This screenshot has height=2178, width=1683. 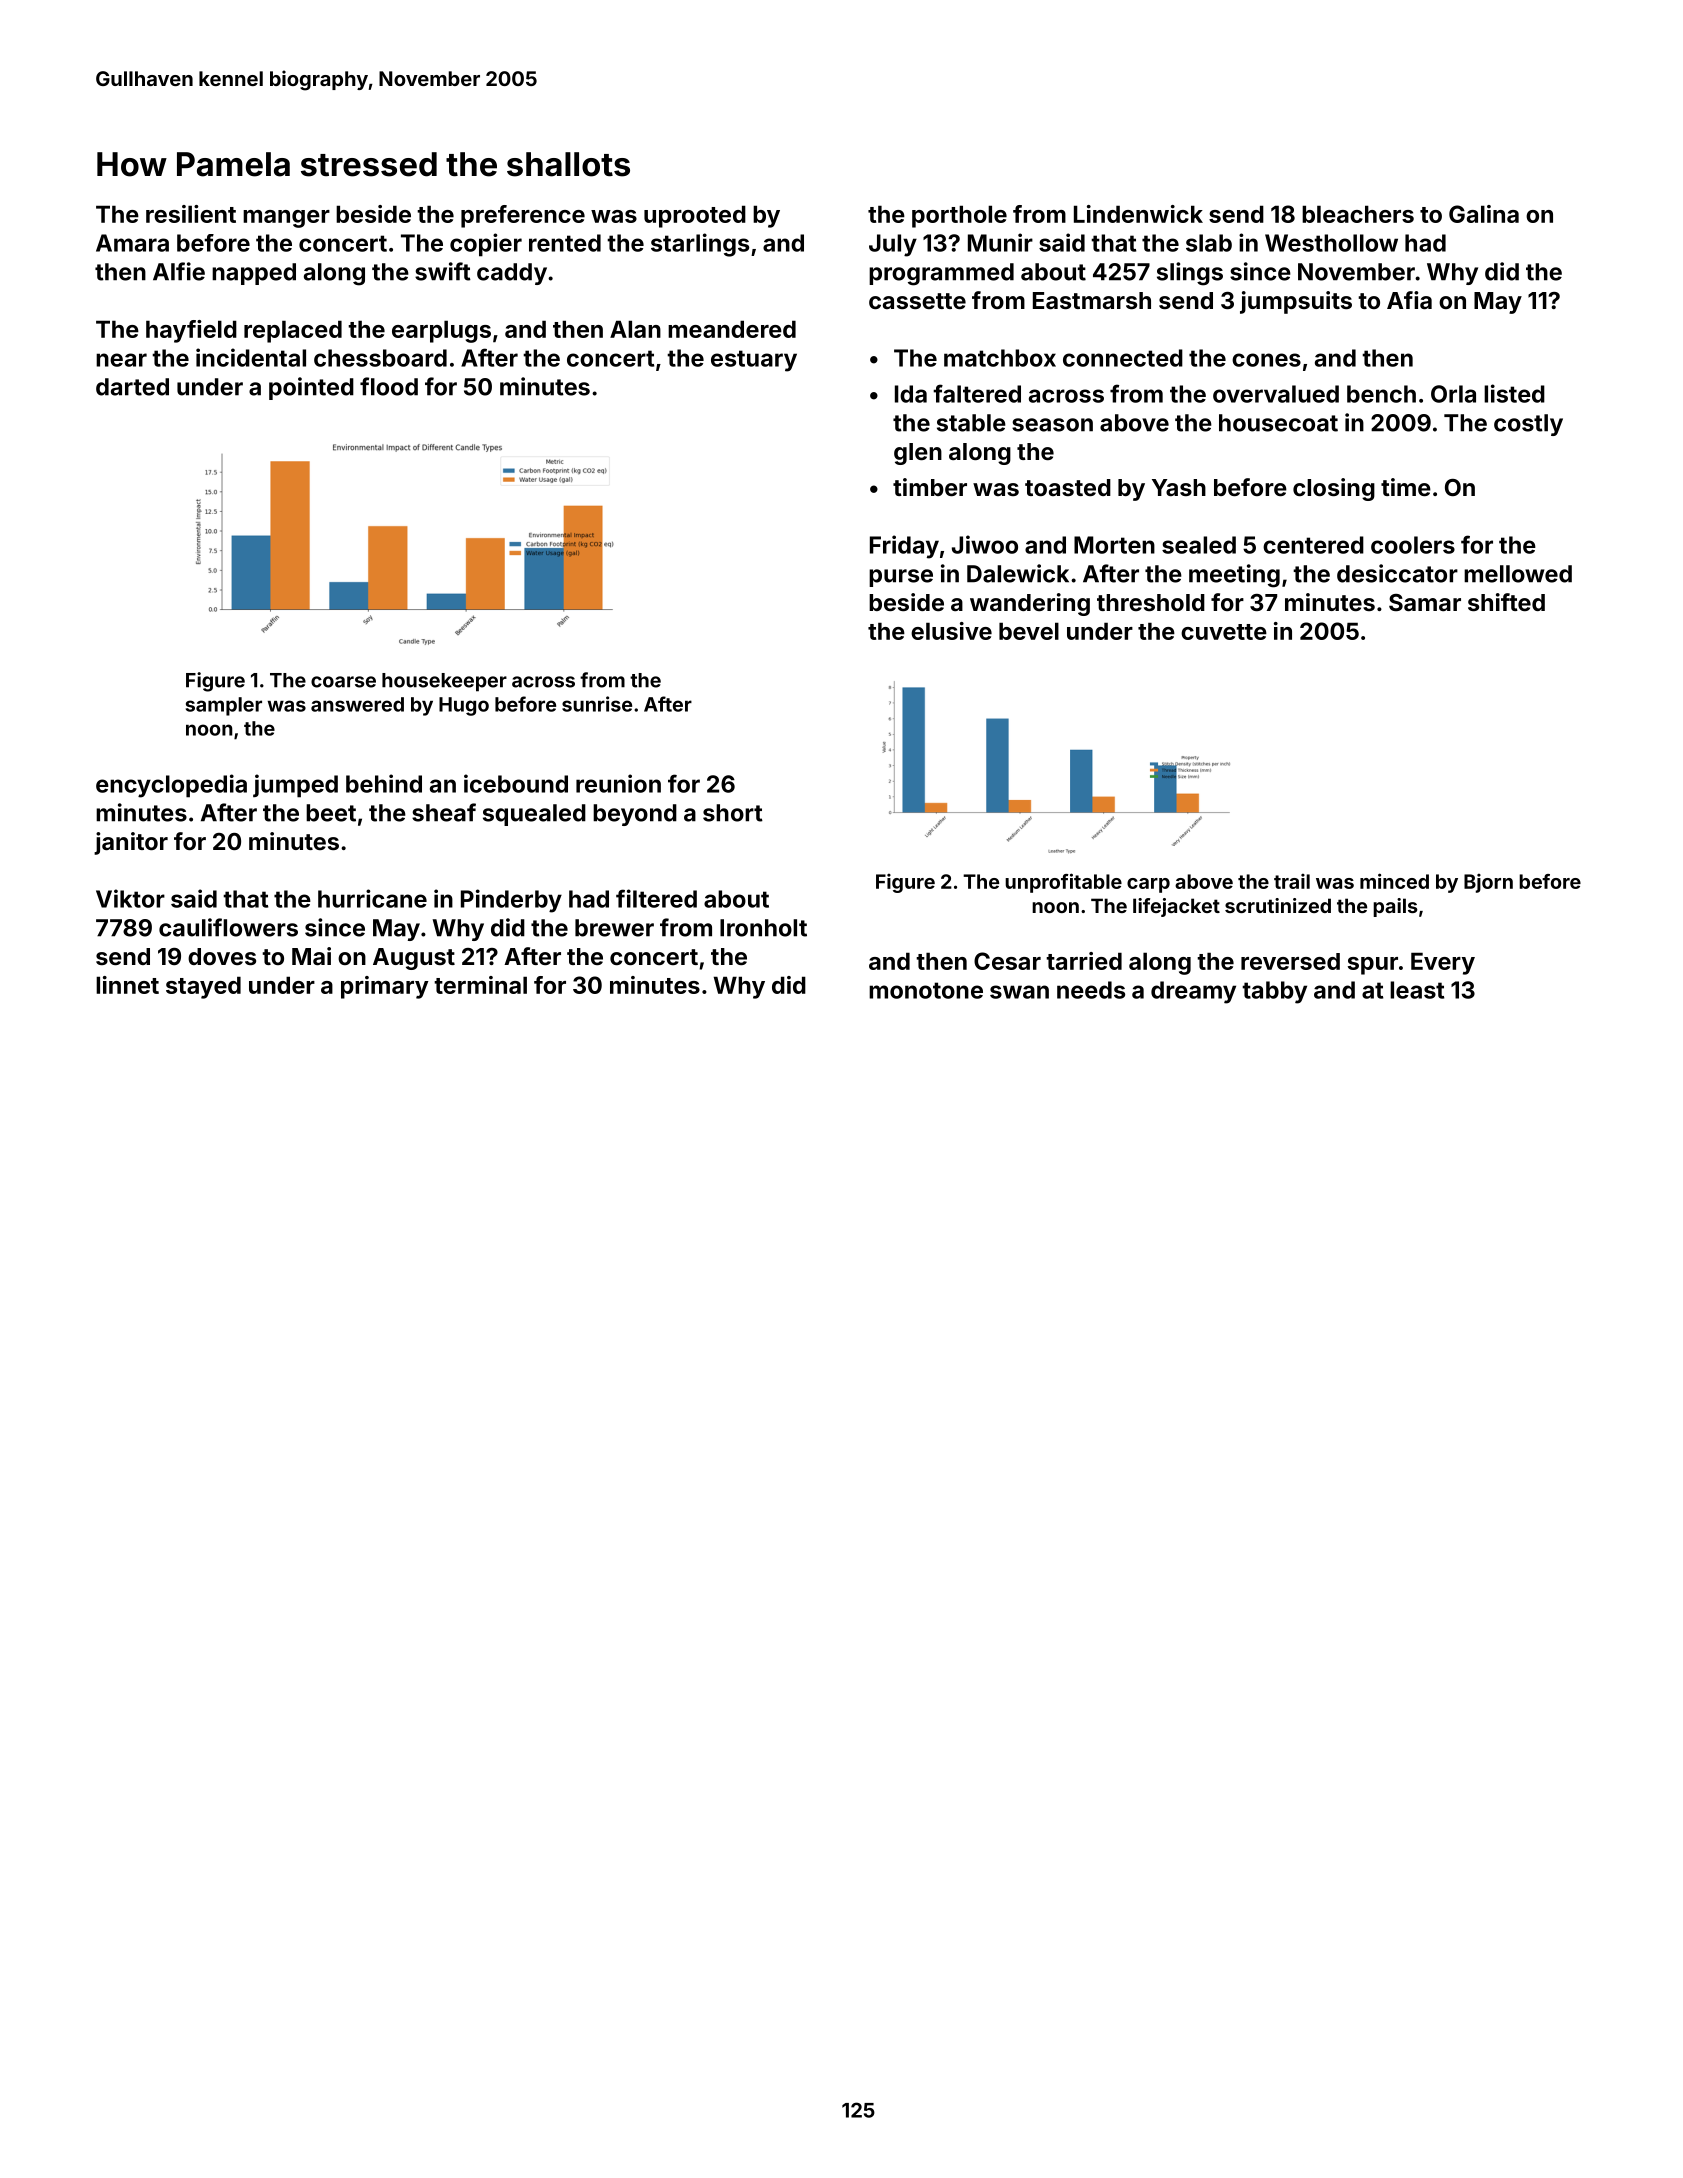 What do you see at coordinates (1514, 393) in the screenshot?
I see `listed` at bounding box center [1514, 393].
